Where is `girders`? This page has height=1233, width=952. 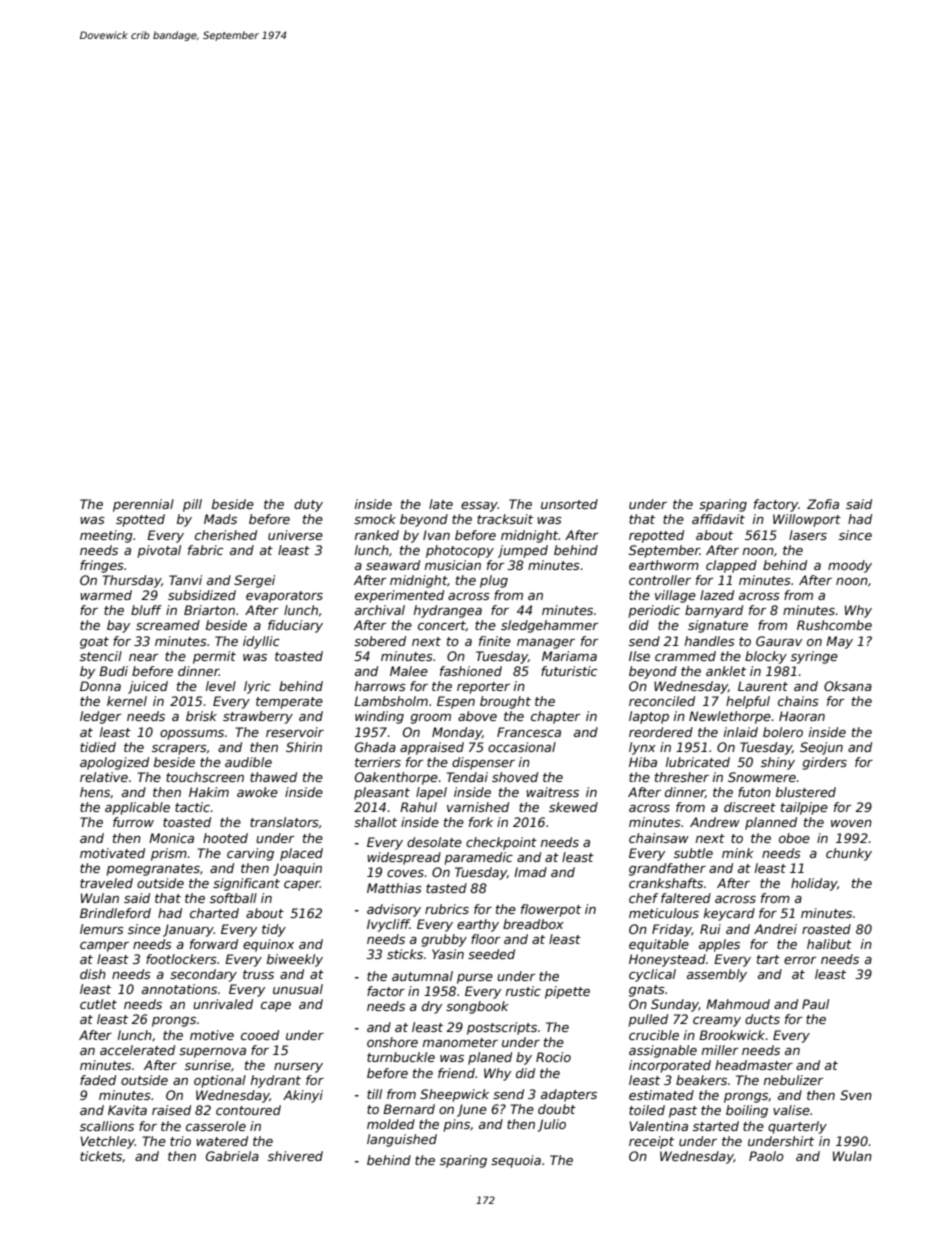 girders is located at coordinates (825, 763).
